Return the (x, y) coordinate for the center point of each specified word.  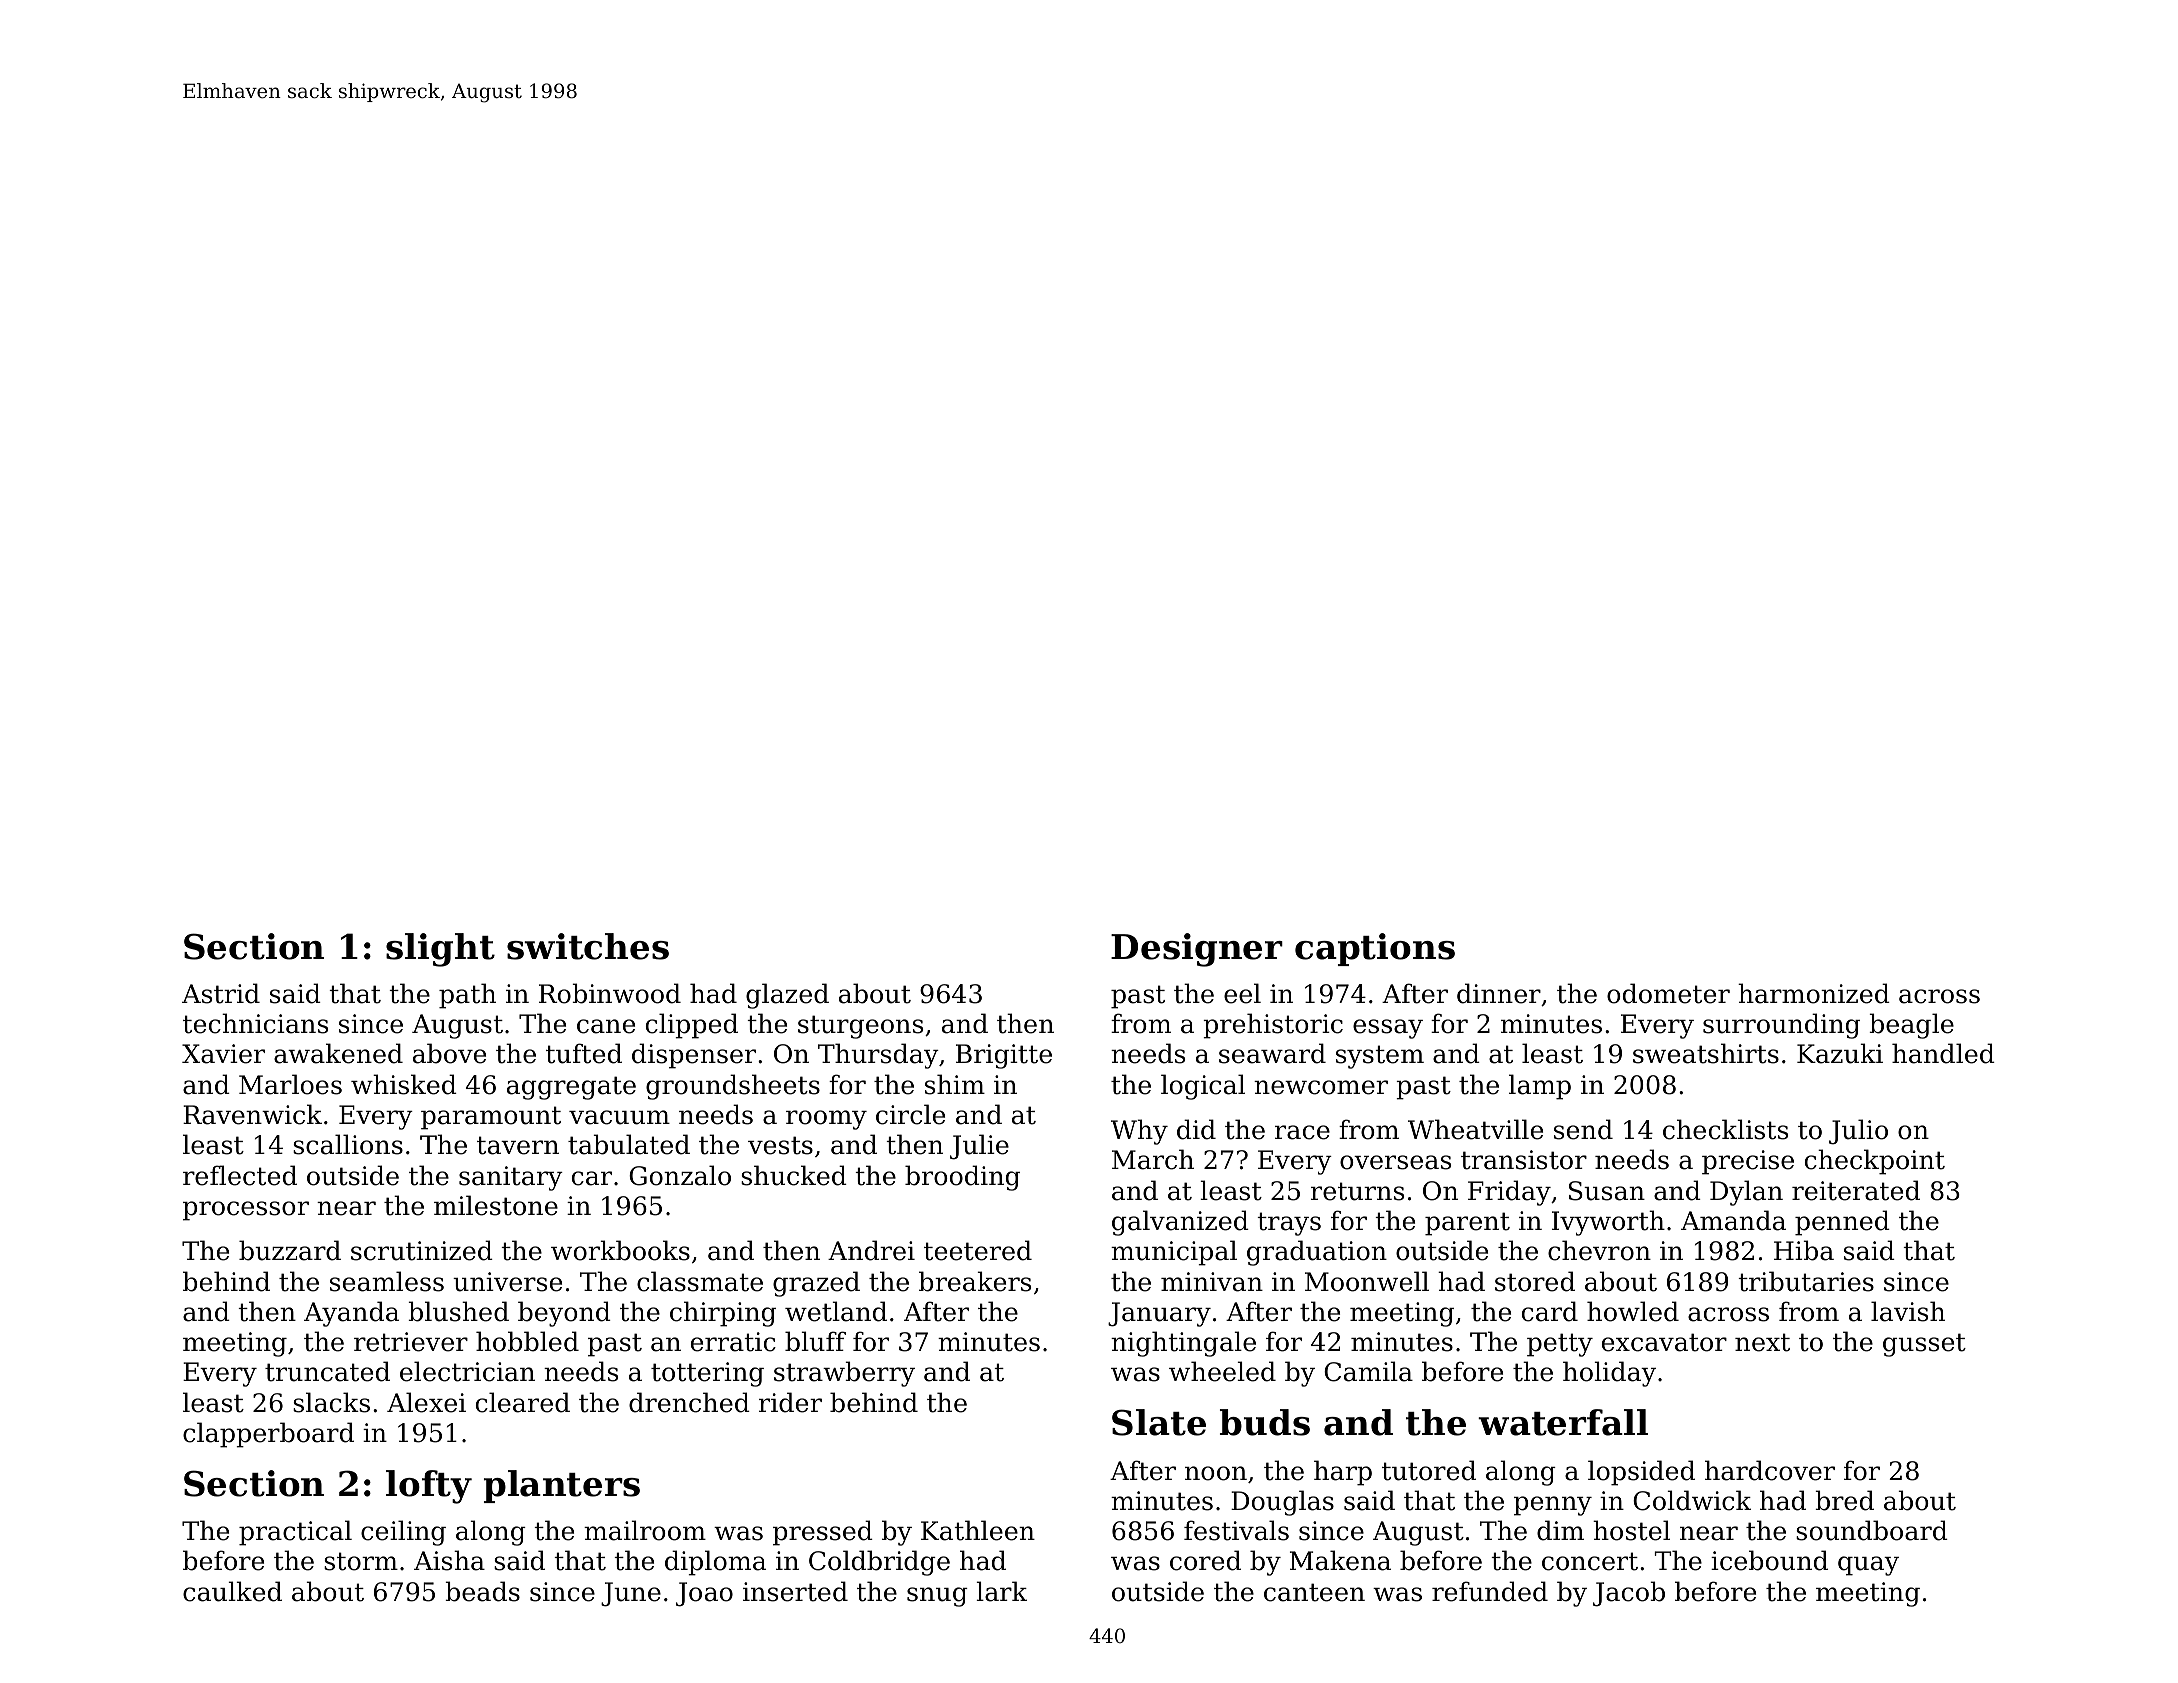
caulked (232, 1591)
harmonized (1814, 993)
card (1550, 1311)
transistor (1524, 1160)
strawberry (844, 1374)
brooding (962, 1178)
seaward (1272, 1053)
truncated (327, 1371)
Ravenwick (252, 1114)
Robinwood (610, 993)
